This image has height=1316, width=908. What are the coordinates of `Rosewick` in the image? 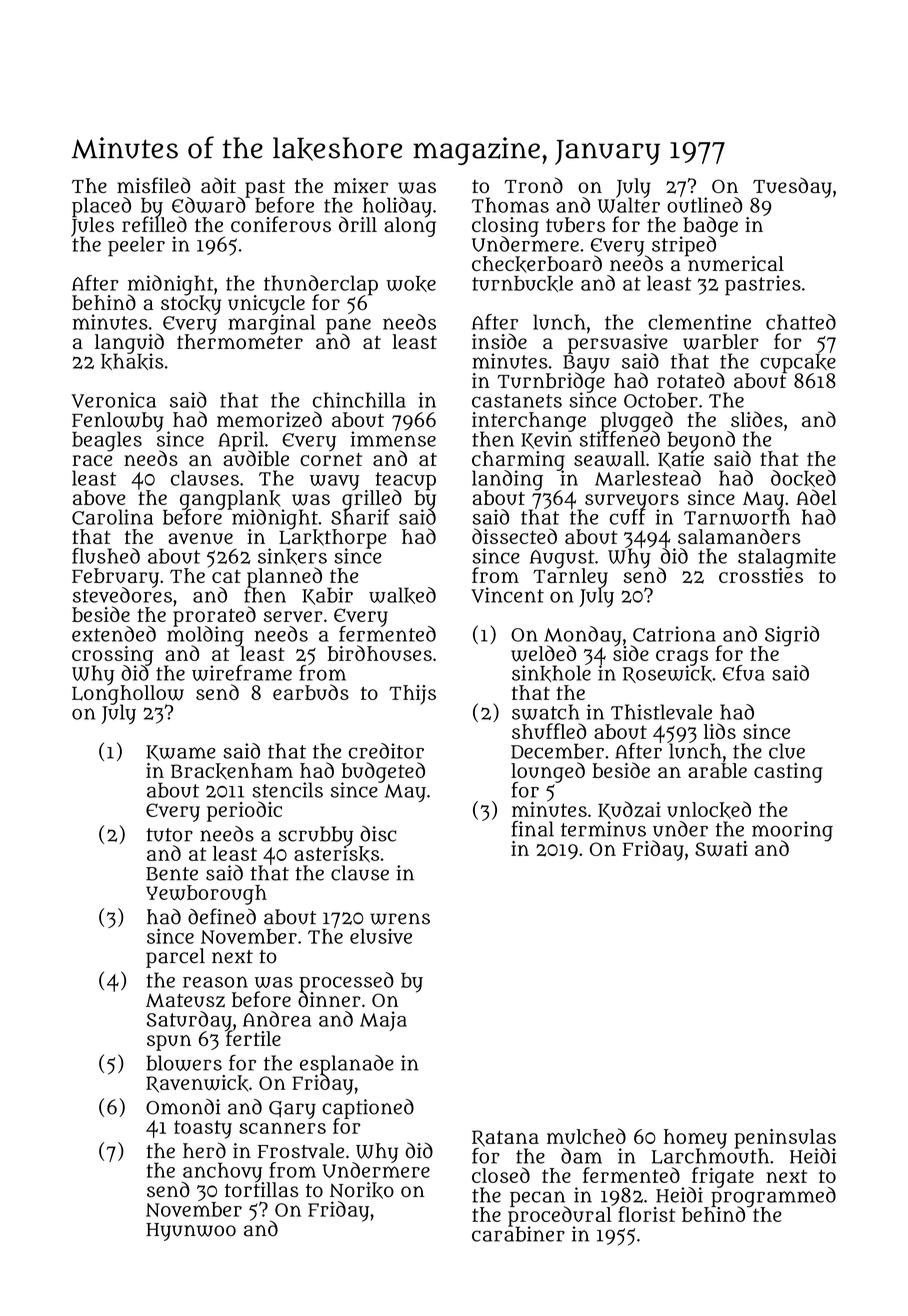 It's located at (667, 674).
